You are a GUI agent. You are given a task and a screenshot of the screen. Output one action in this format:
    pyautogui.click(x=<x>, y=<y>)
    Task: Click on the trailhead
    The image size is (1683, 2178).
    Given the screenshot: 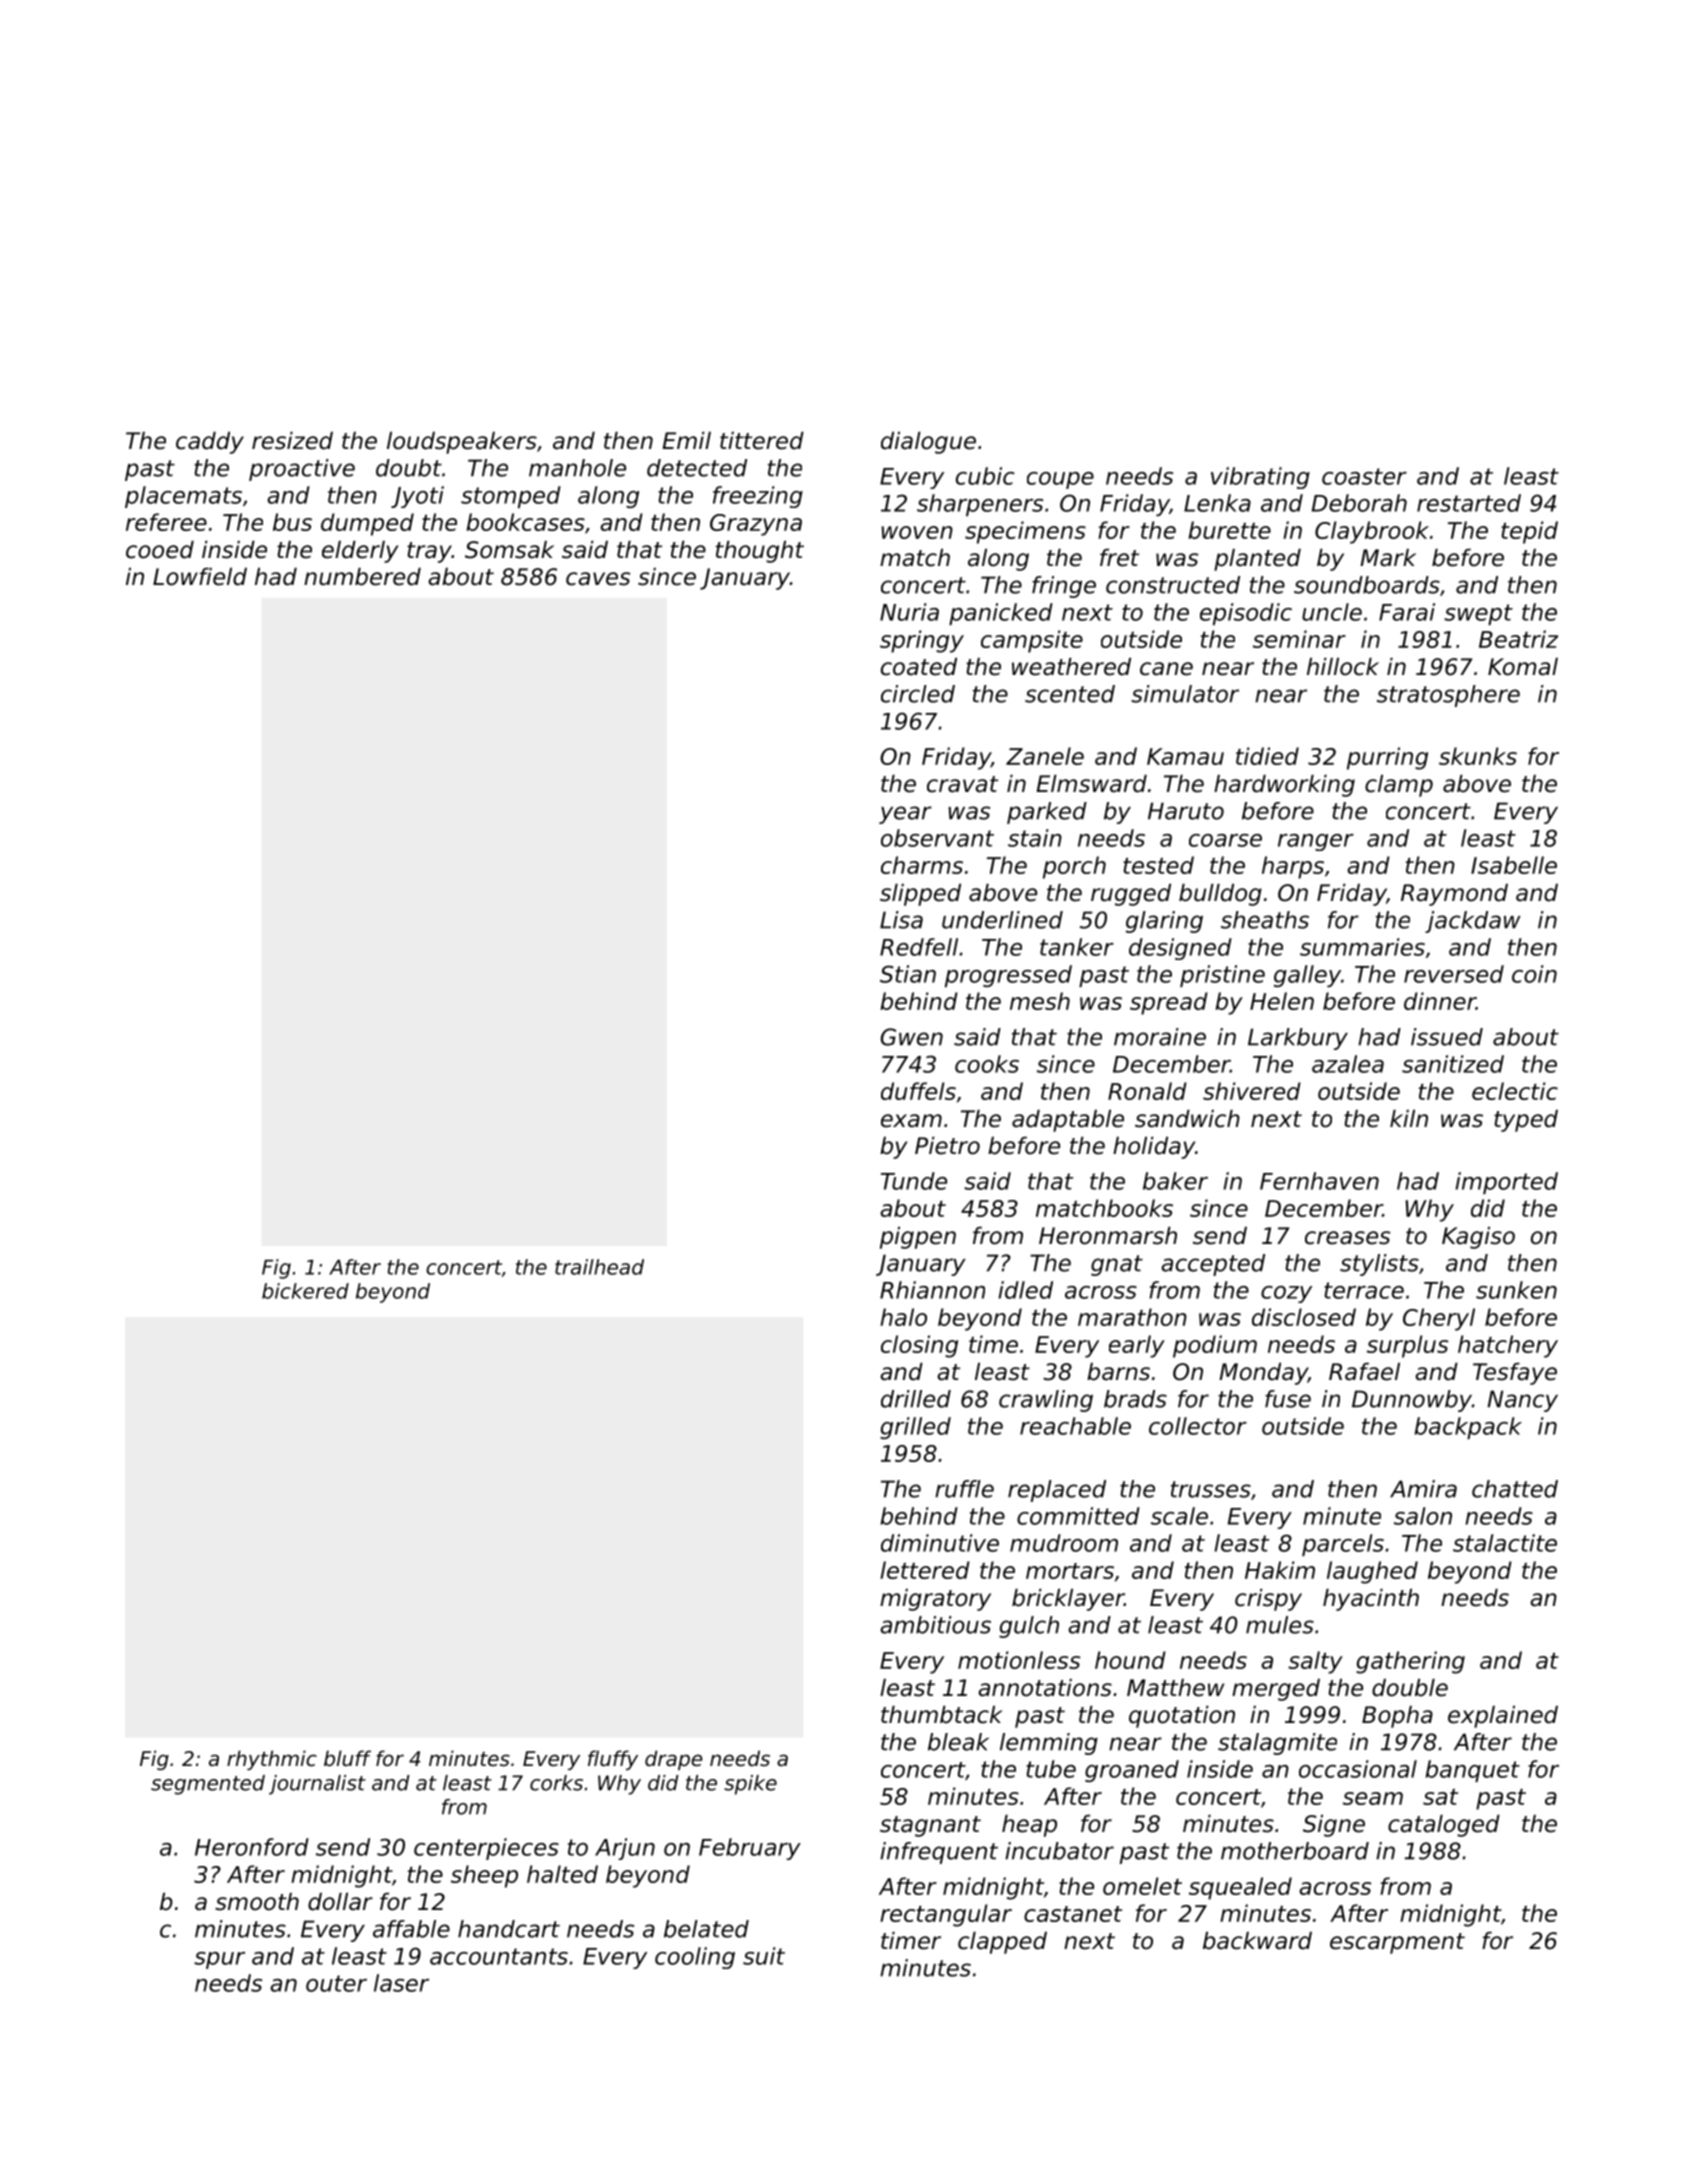 What is the action you would take?
    pyautogui.click(x=599, y=1267)
